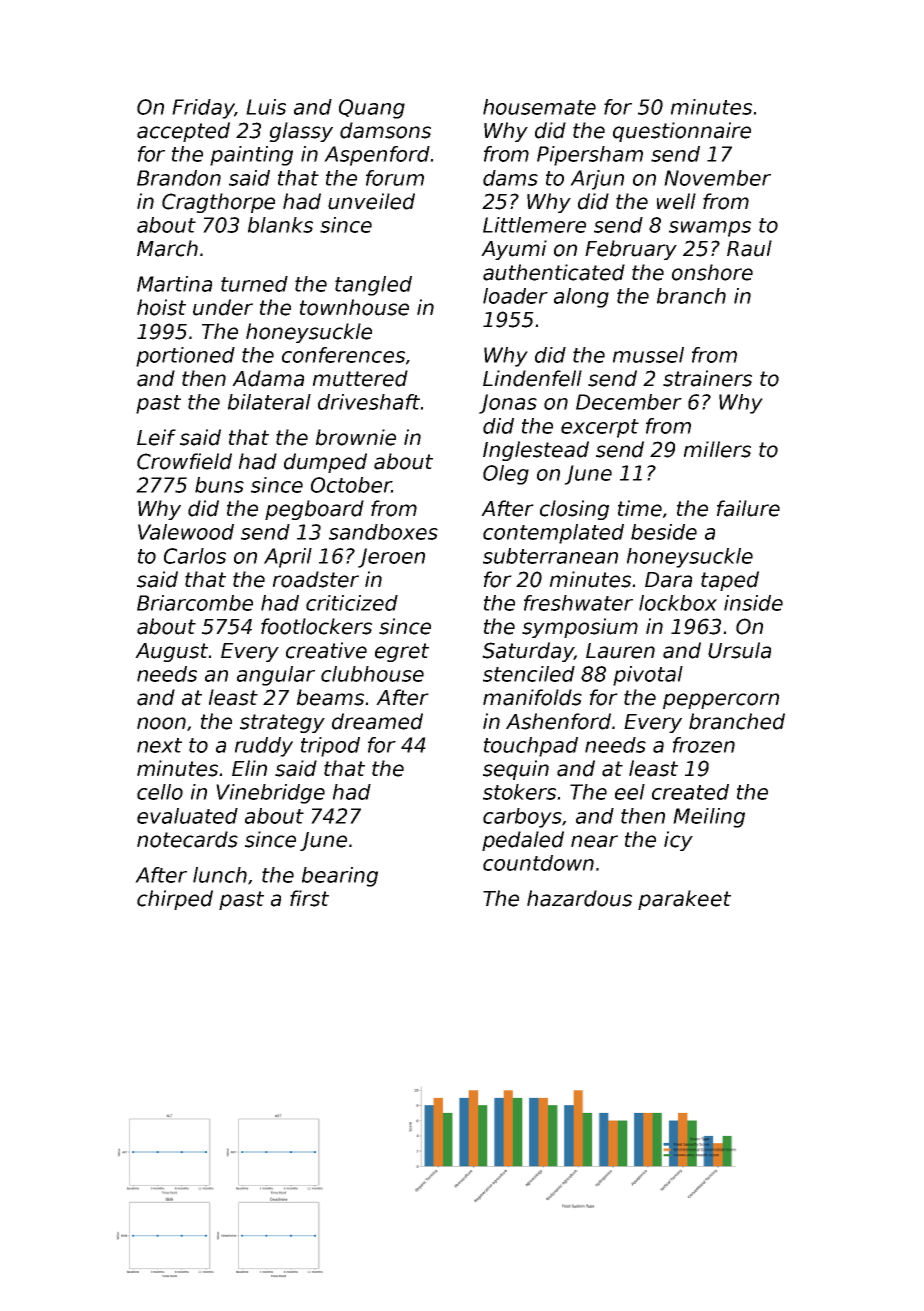 This document has width=924, height=1311. I want to click on dreamed, so click(377, 721).
